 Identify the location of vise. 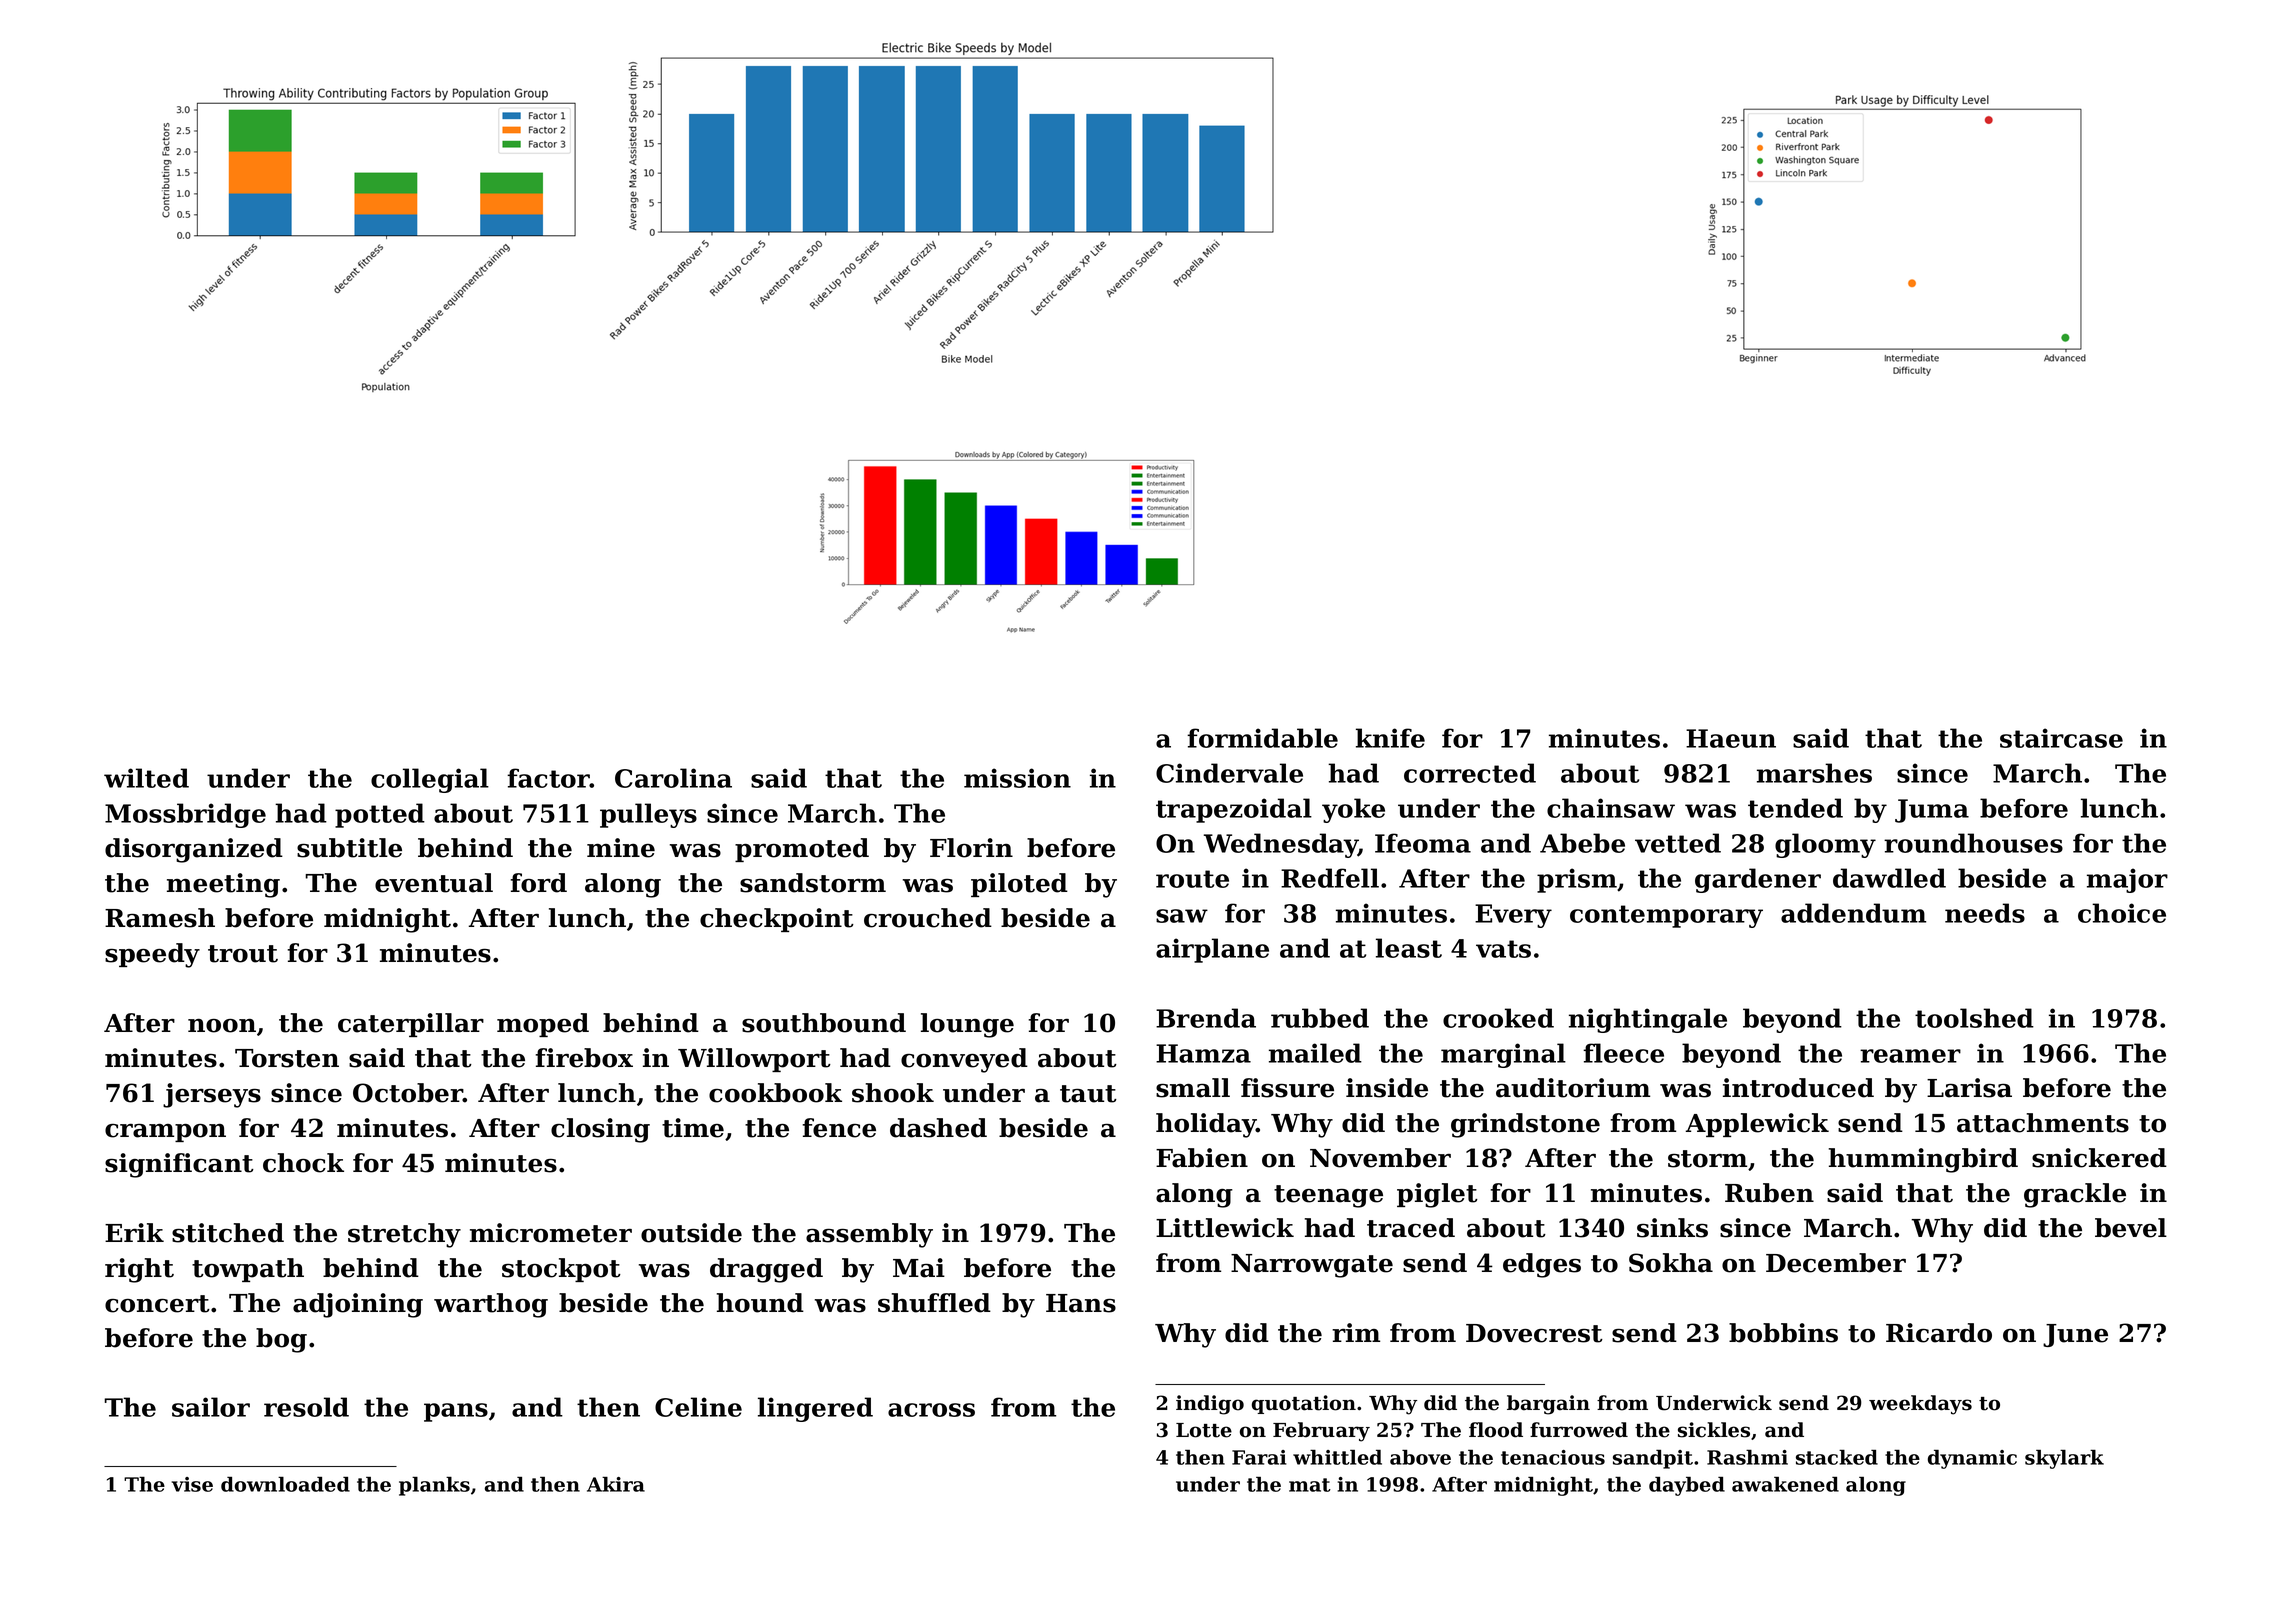
(192, 1484).
